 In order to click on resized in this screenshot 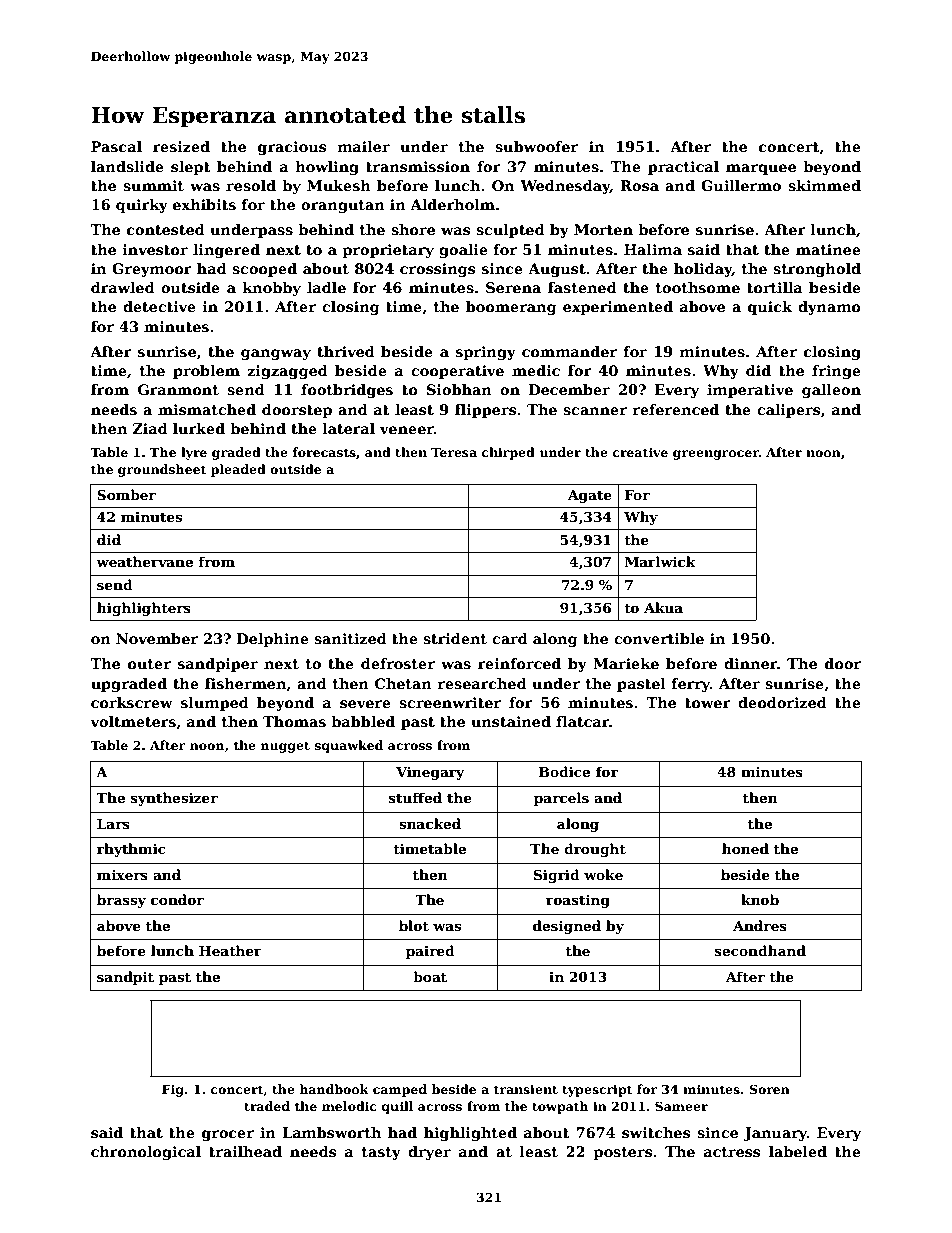, I will do `click(181, 146)`.
